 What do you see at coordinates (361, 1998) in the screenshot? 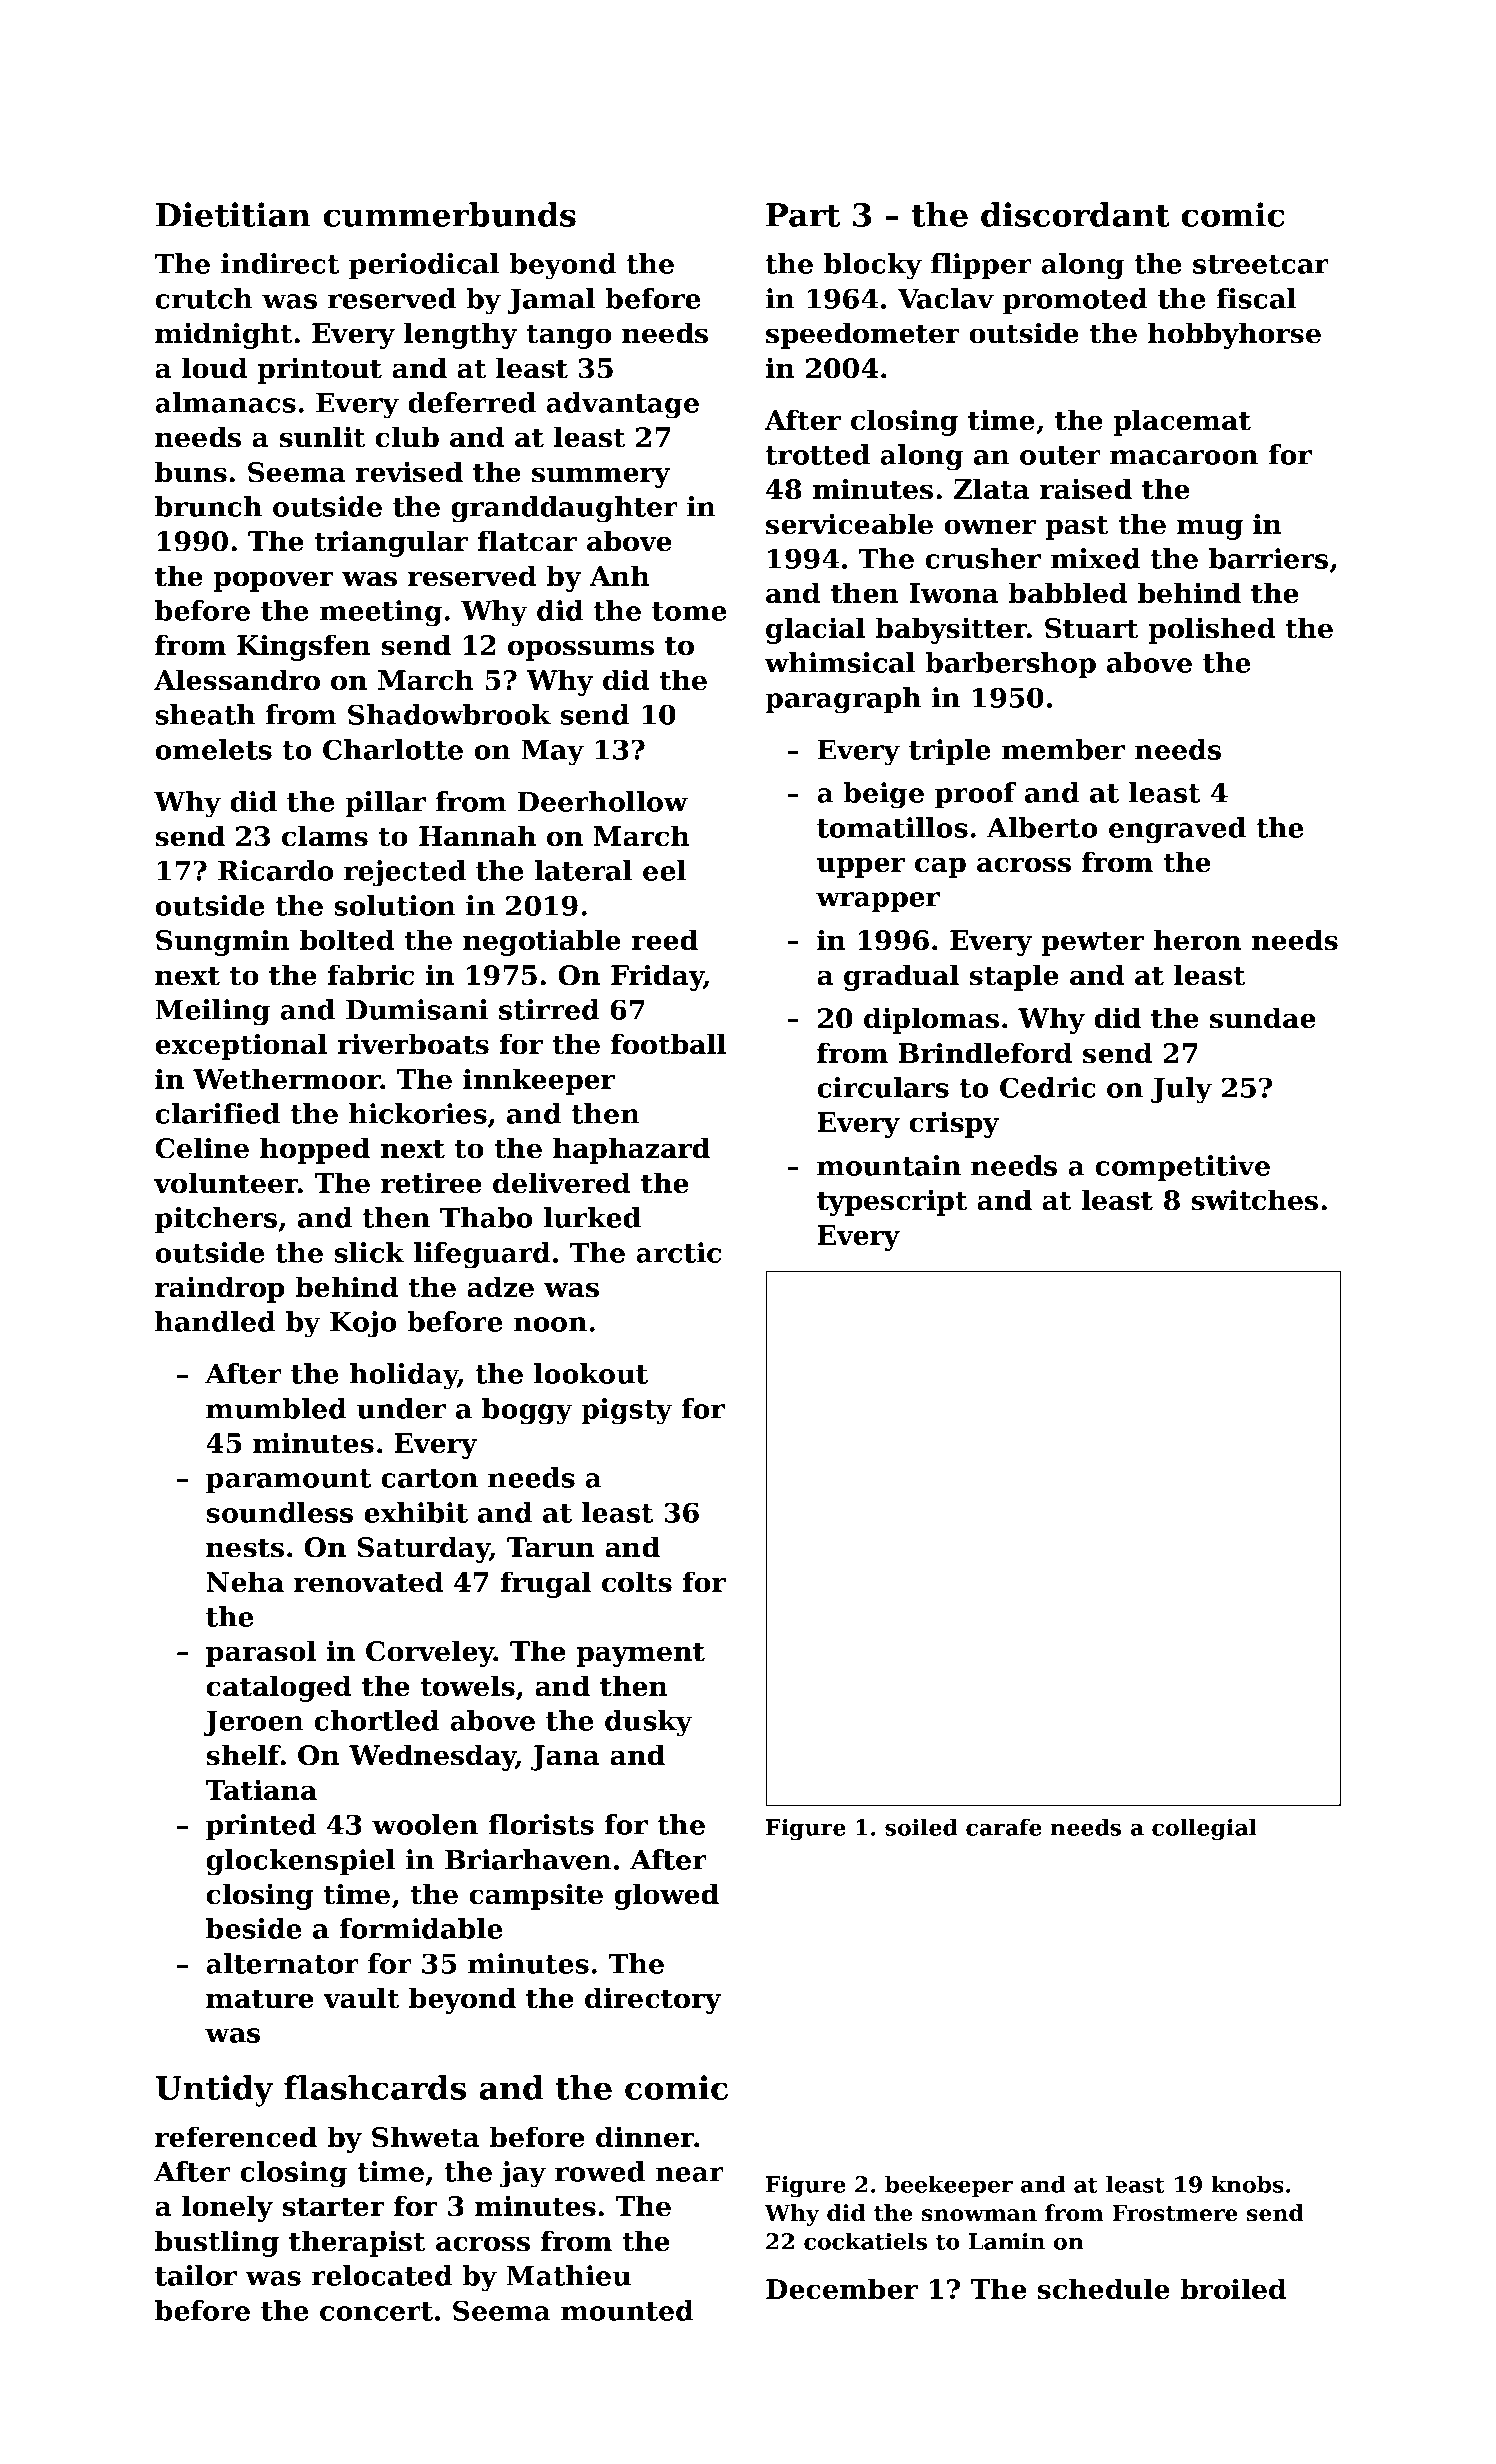
I see `vault` at bounding box center [361, 1998].
